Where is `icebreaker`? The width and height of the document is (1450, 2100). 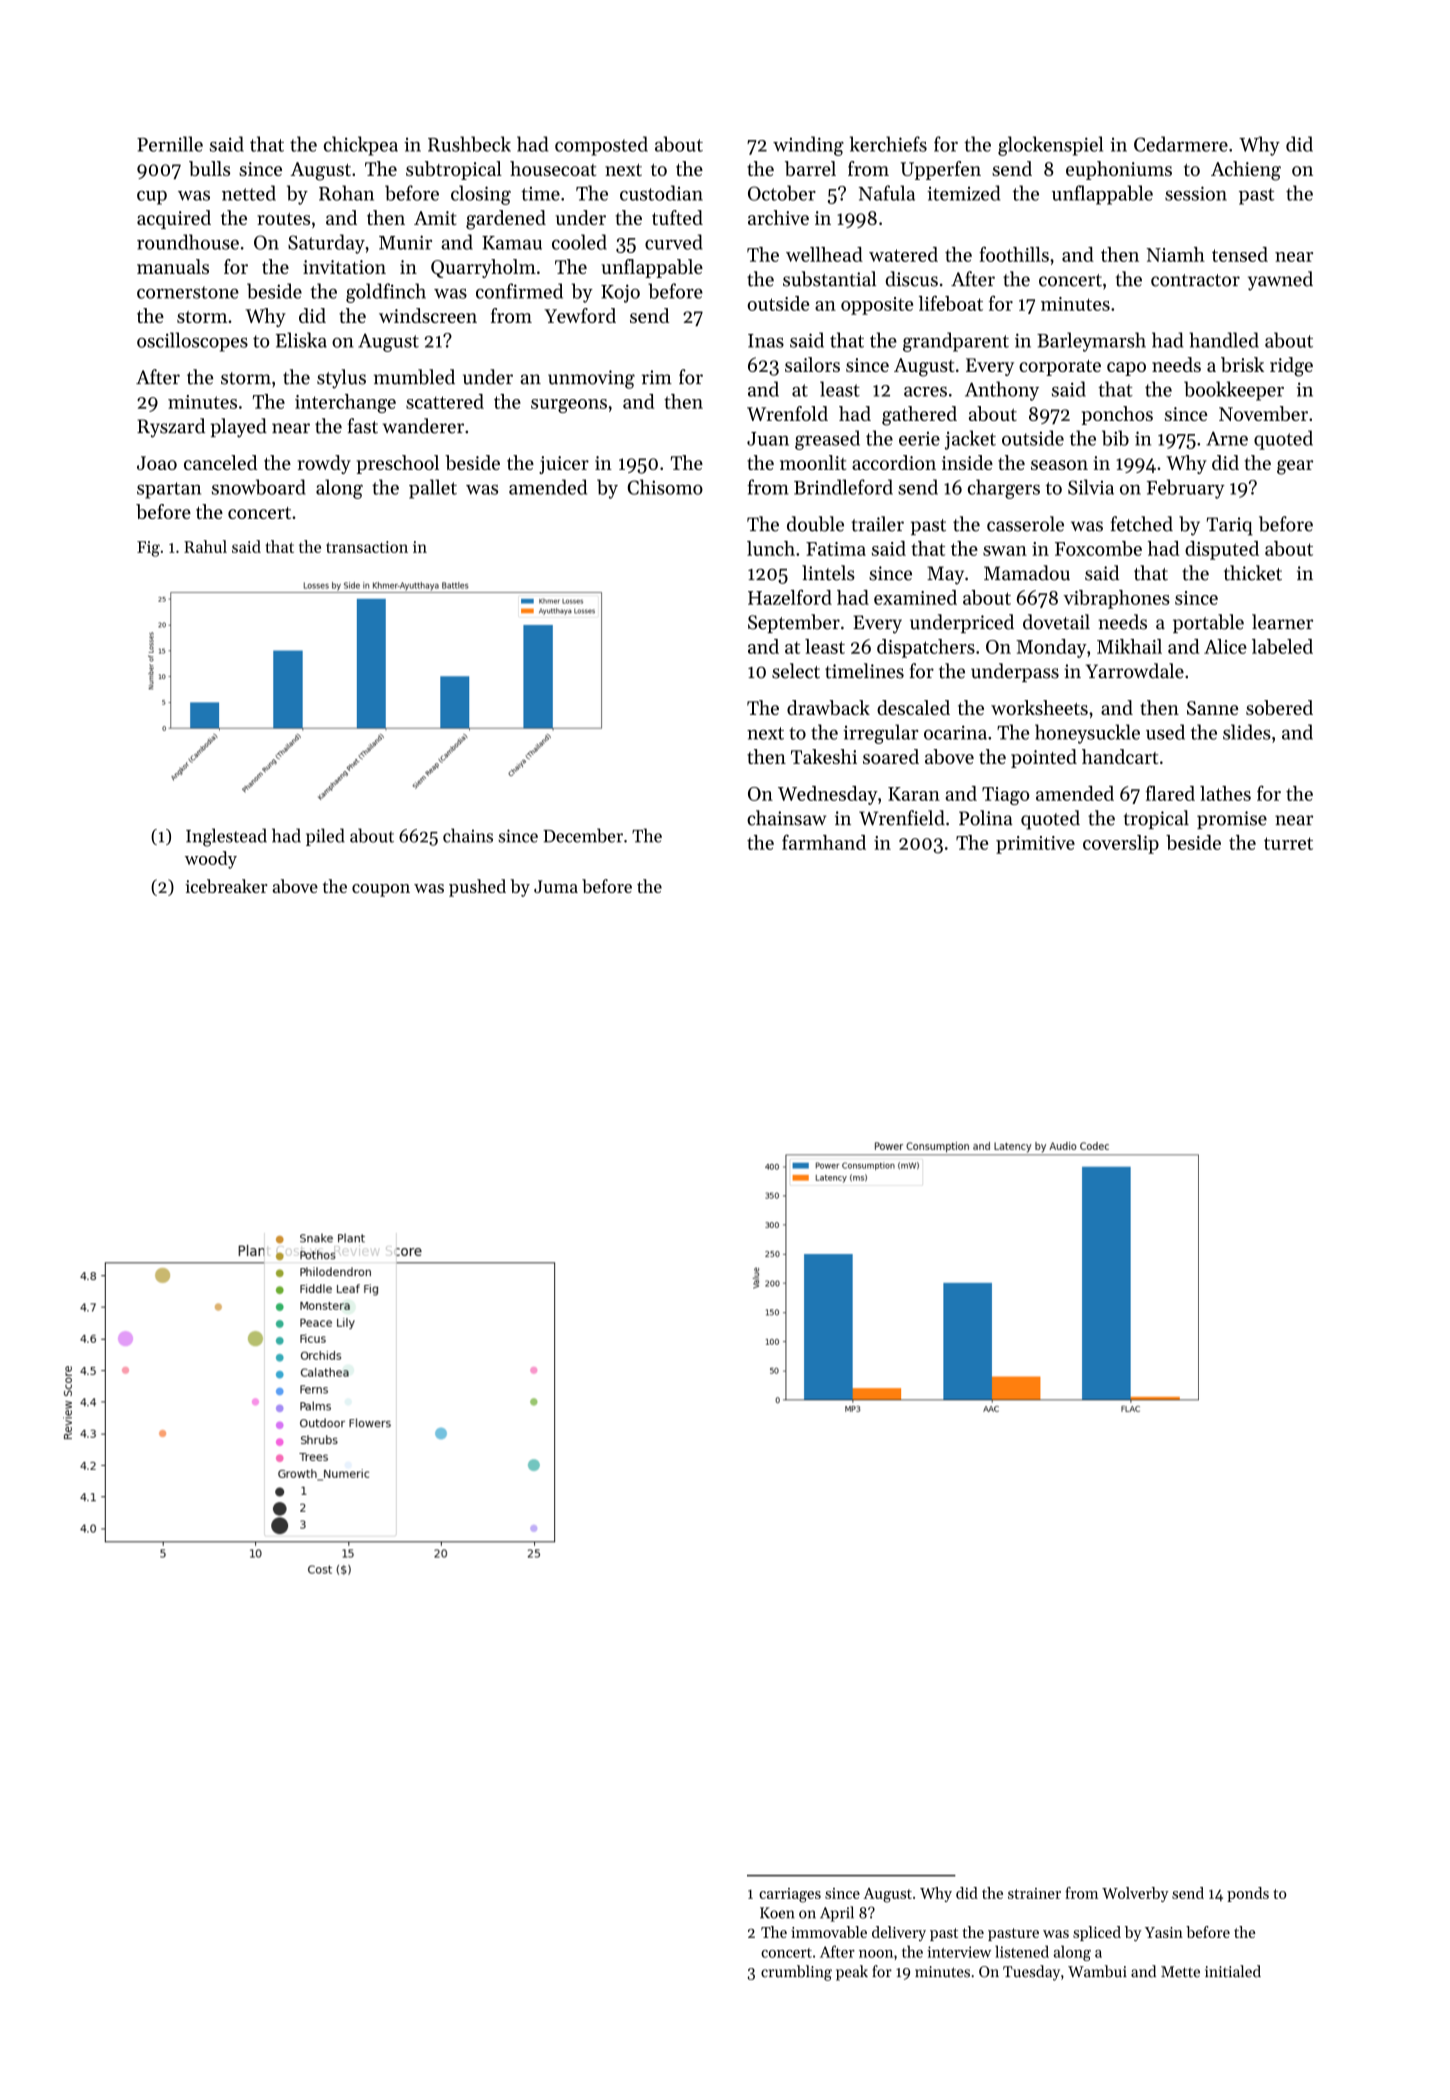 icebreaker is located at coordinates (226, 886).
